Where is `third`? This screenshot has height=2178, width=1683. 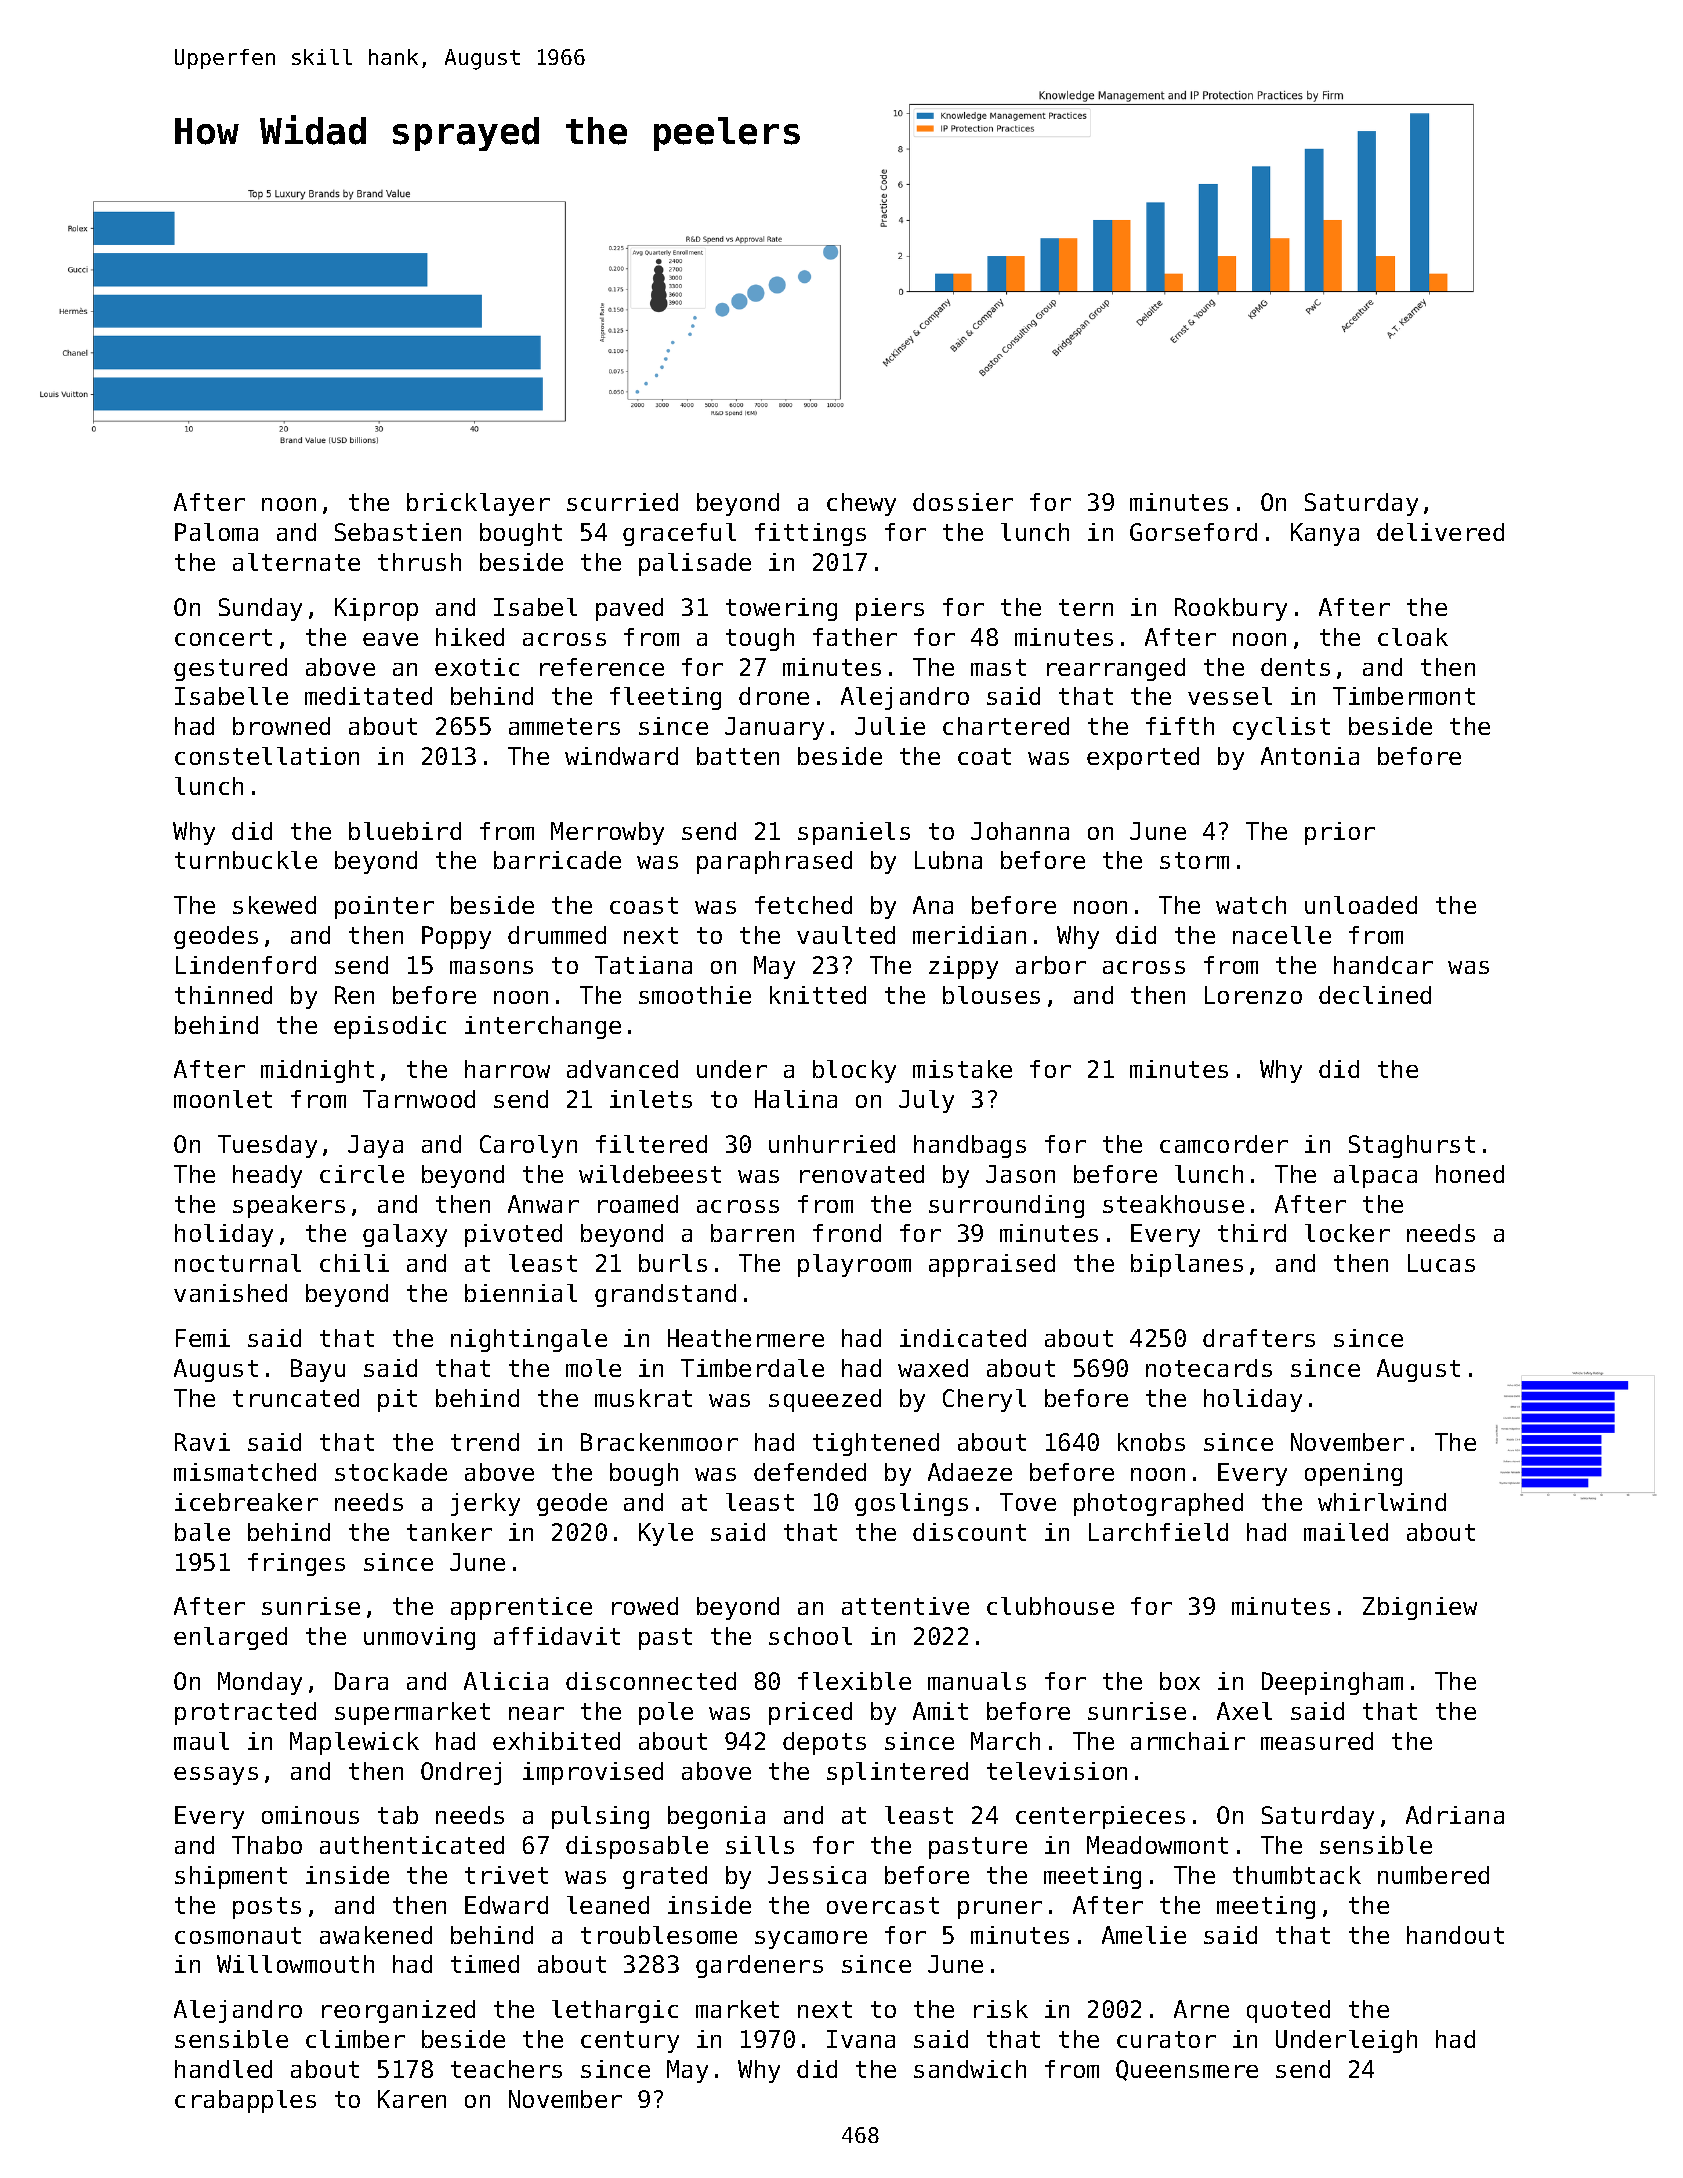
third is located at coordinates (1252, 1233).
